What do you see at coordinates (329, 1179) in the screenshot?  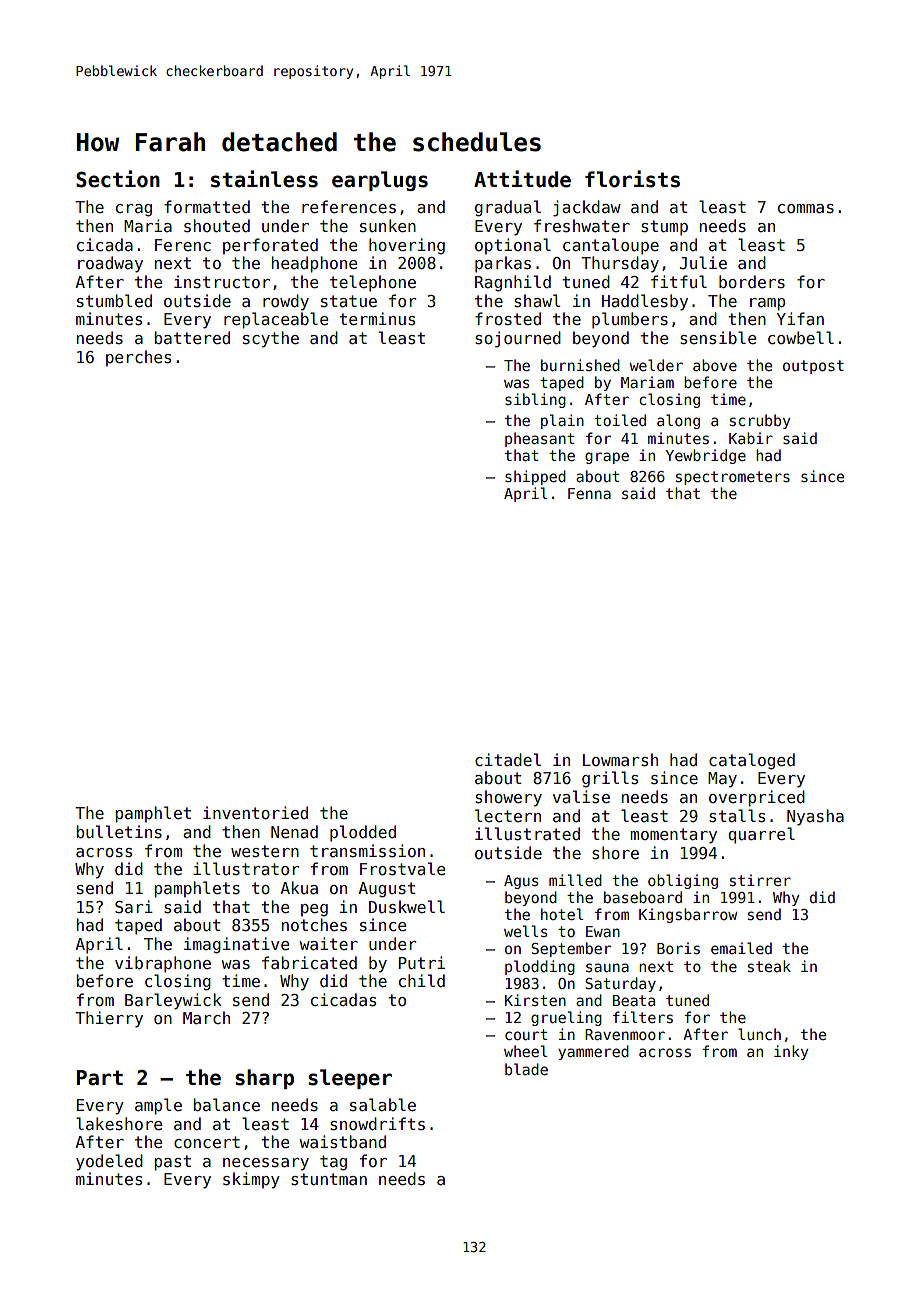 I see `stuntman` at bounding box center [329, 1179].
